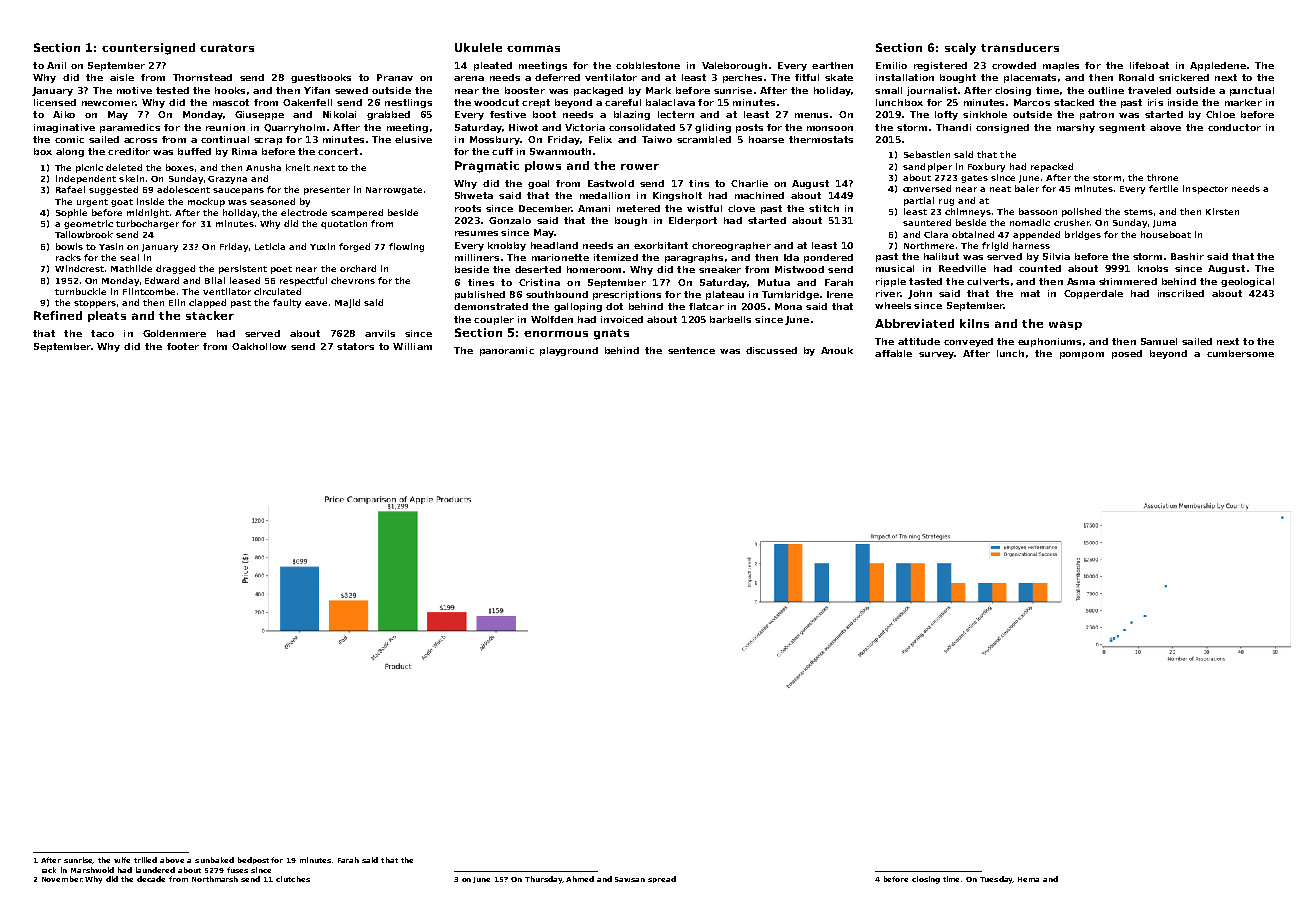 This screenshot has height=924, width=1308. I want to click on obtained, so click(973, 234).
